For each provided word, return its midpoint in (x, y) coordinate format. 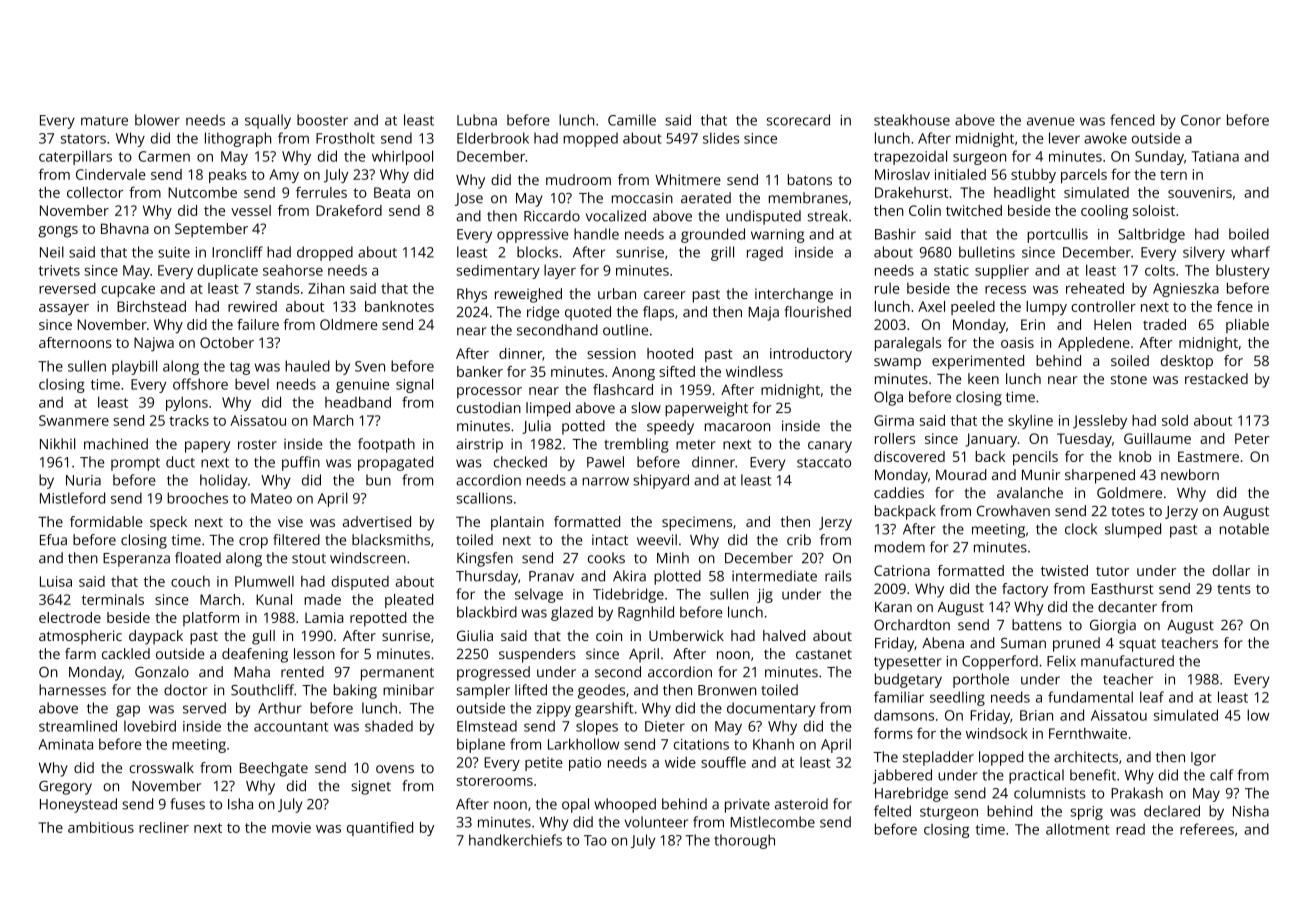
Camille (632, 120)
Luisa (56, 581)
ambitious (101, 827)
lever (1064, 138)
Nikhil (57, 443)
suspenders (537, 655)
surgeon (979, 159)
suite (174, 252)
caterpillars (75, 157)
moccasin (642, 198)
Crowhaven (1013, 511)
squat (1137, 645)
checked (520, 462)
